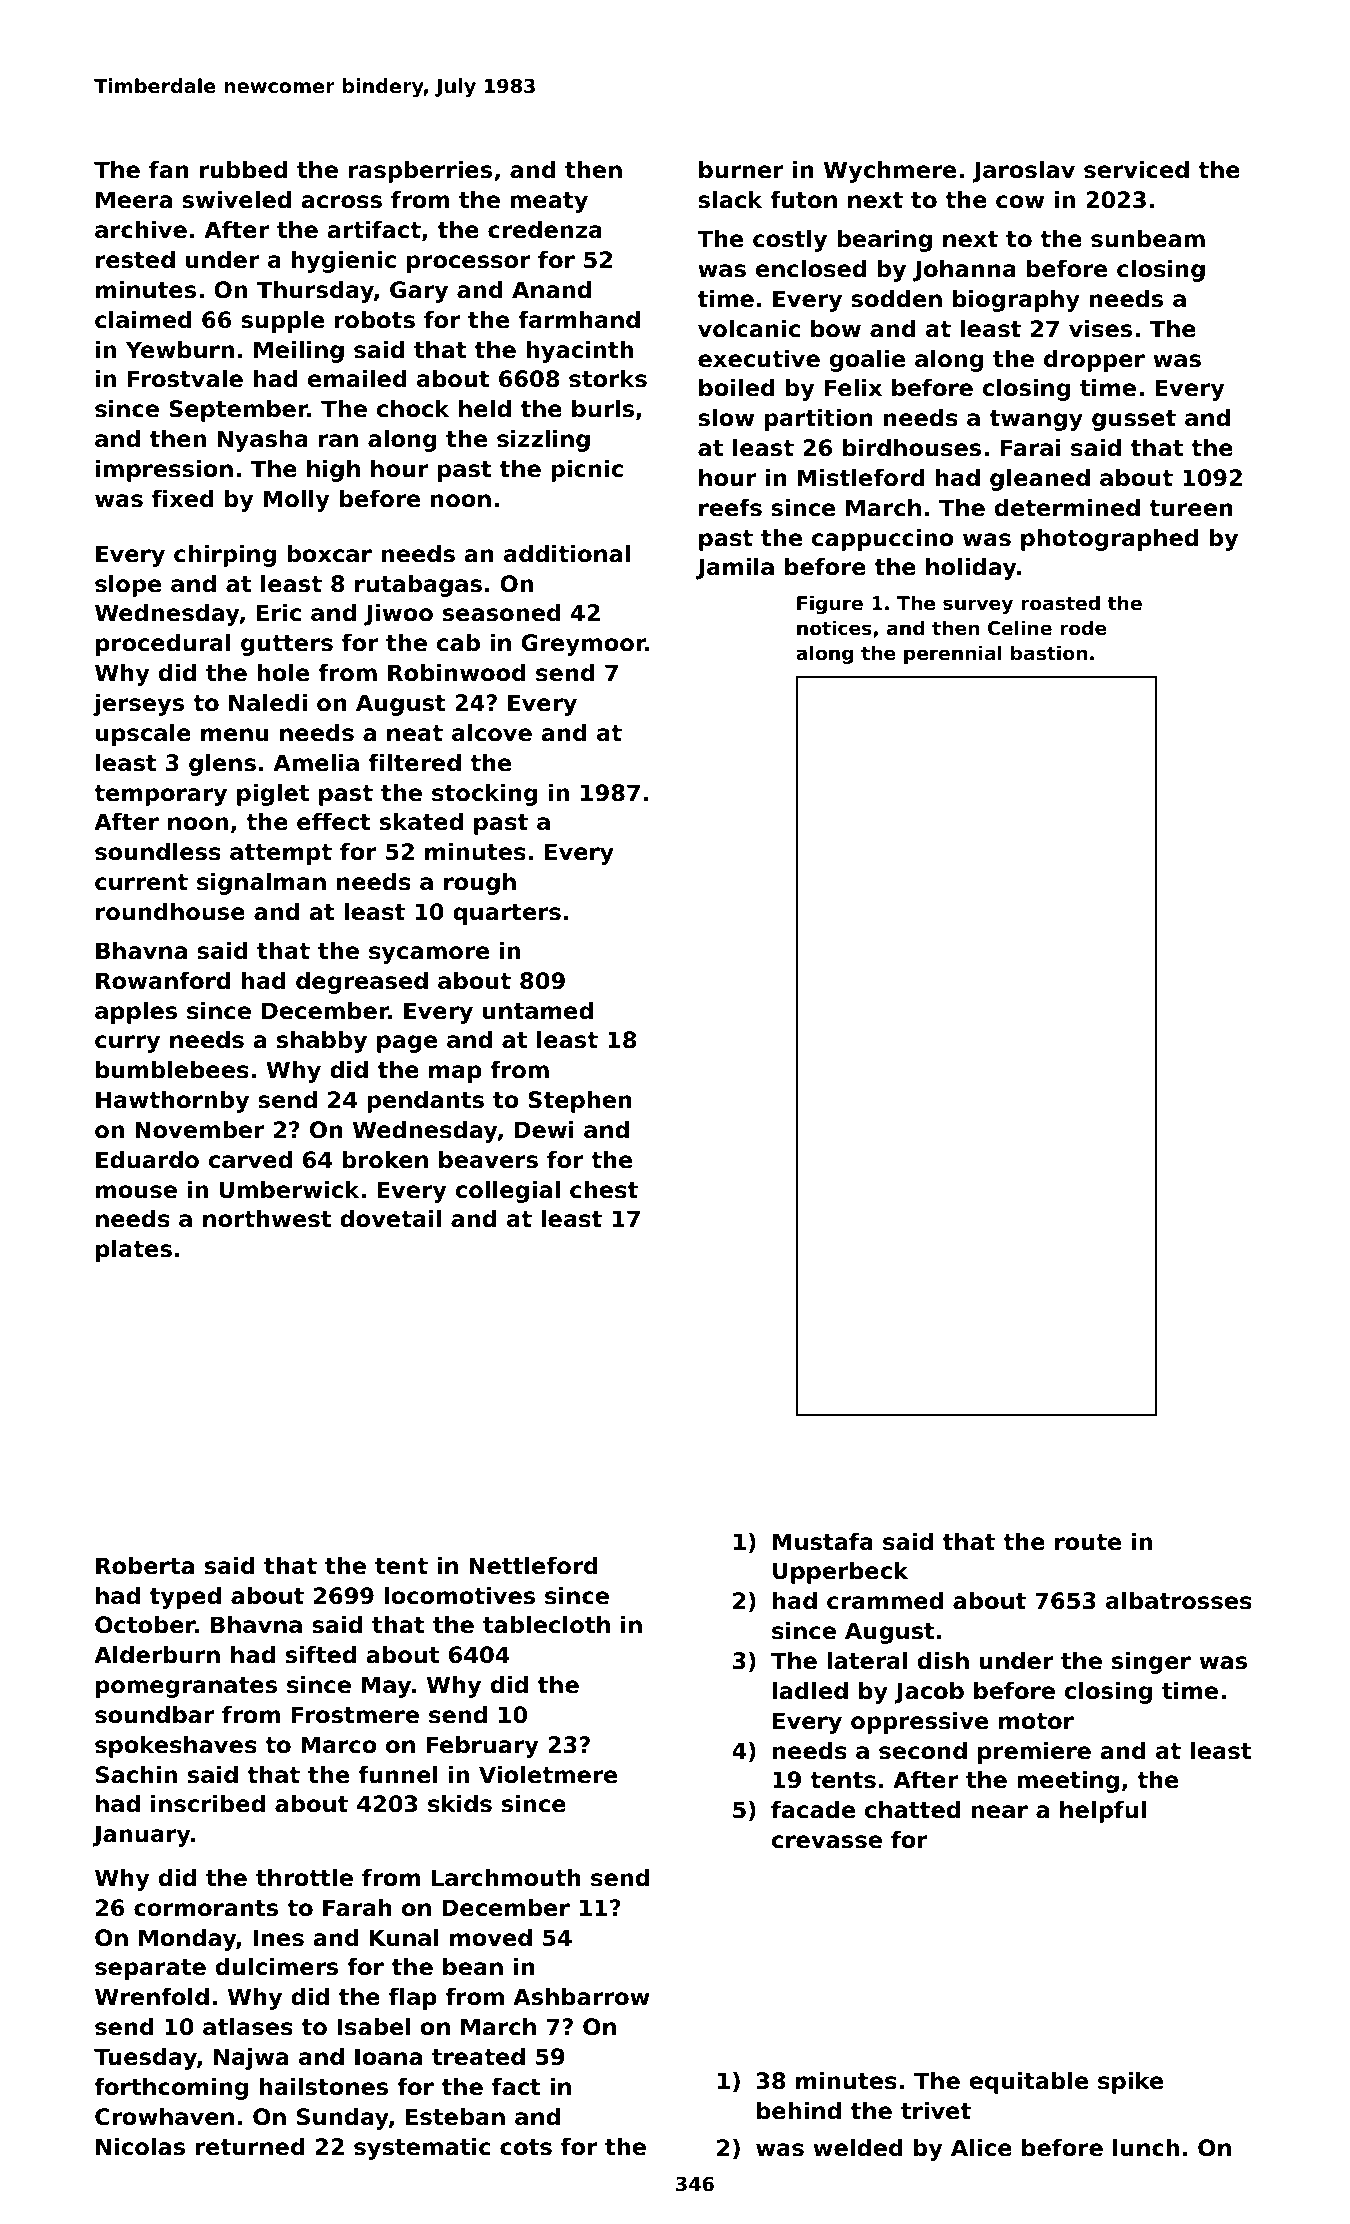 The image size is (1350, 2224). Describe the element at coordinates (460, 1804) in the image. I see `skids` at that location.
